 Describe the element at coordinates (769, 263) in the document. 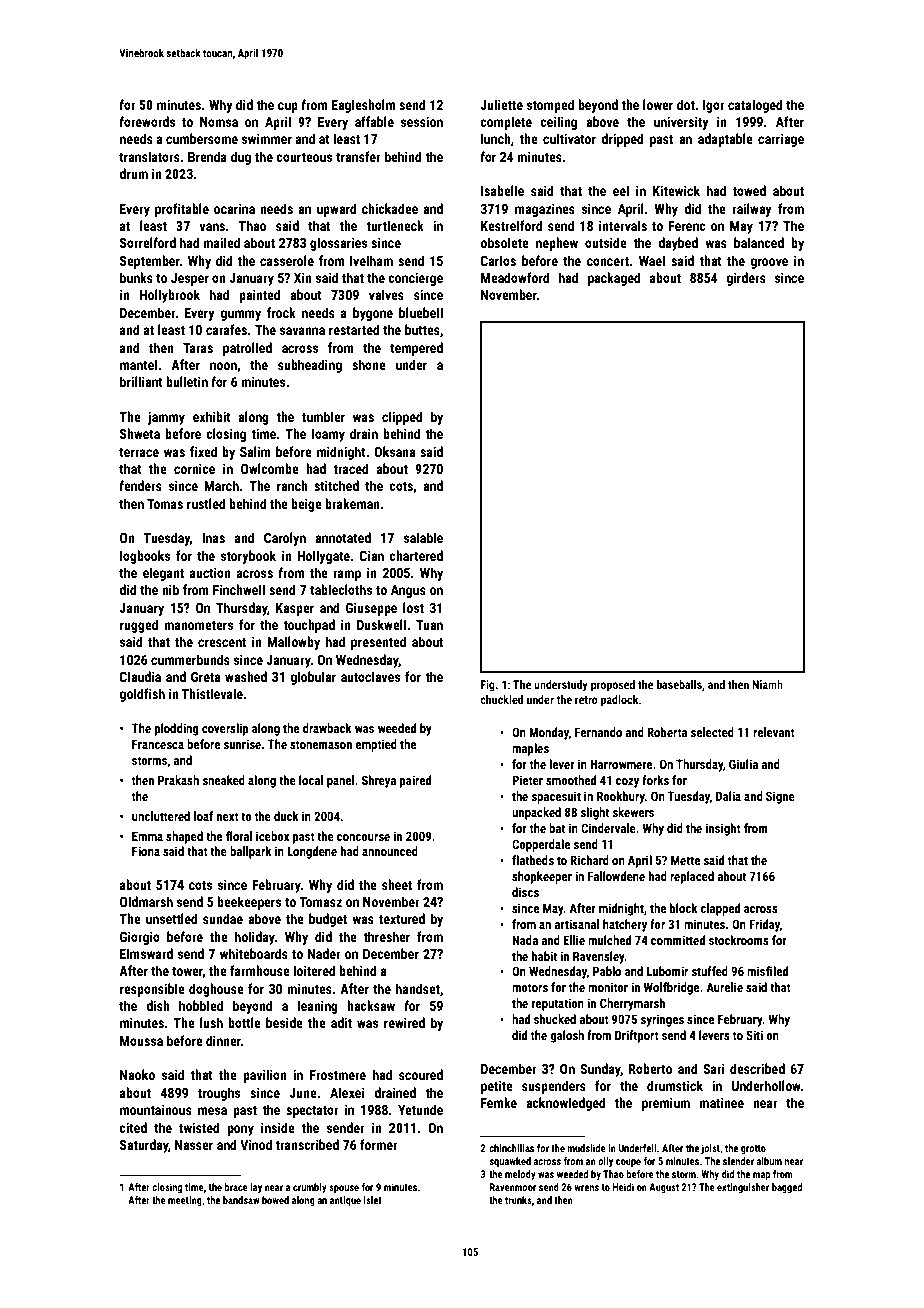

I see `groove` at that location.
